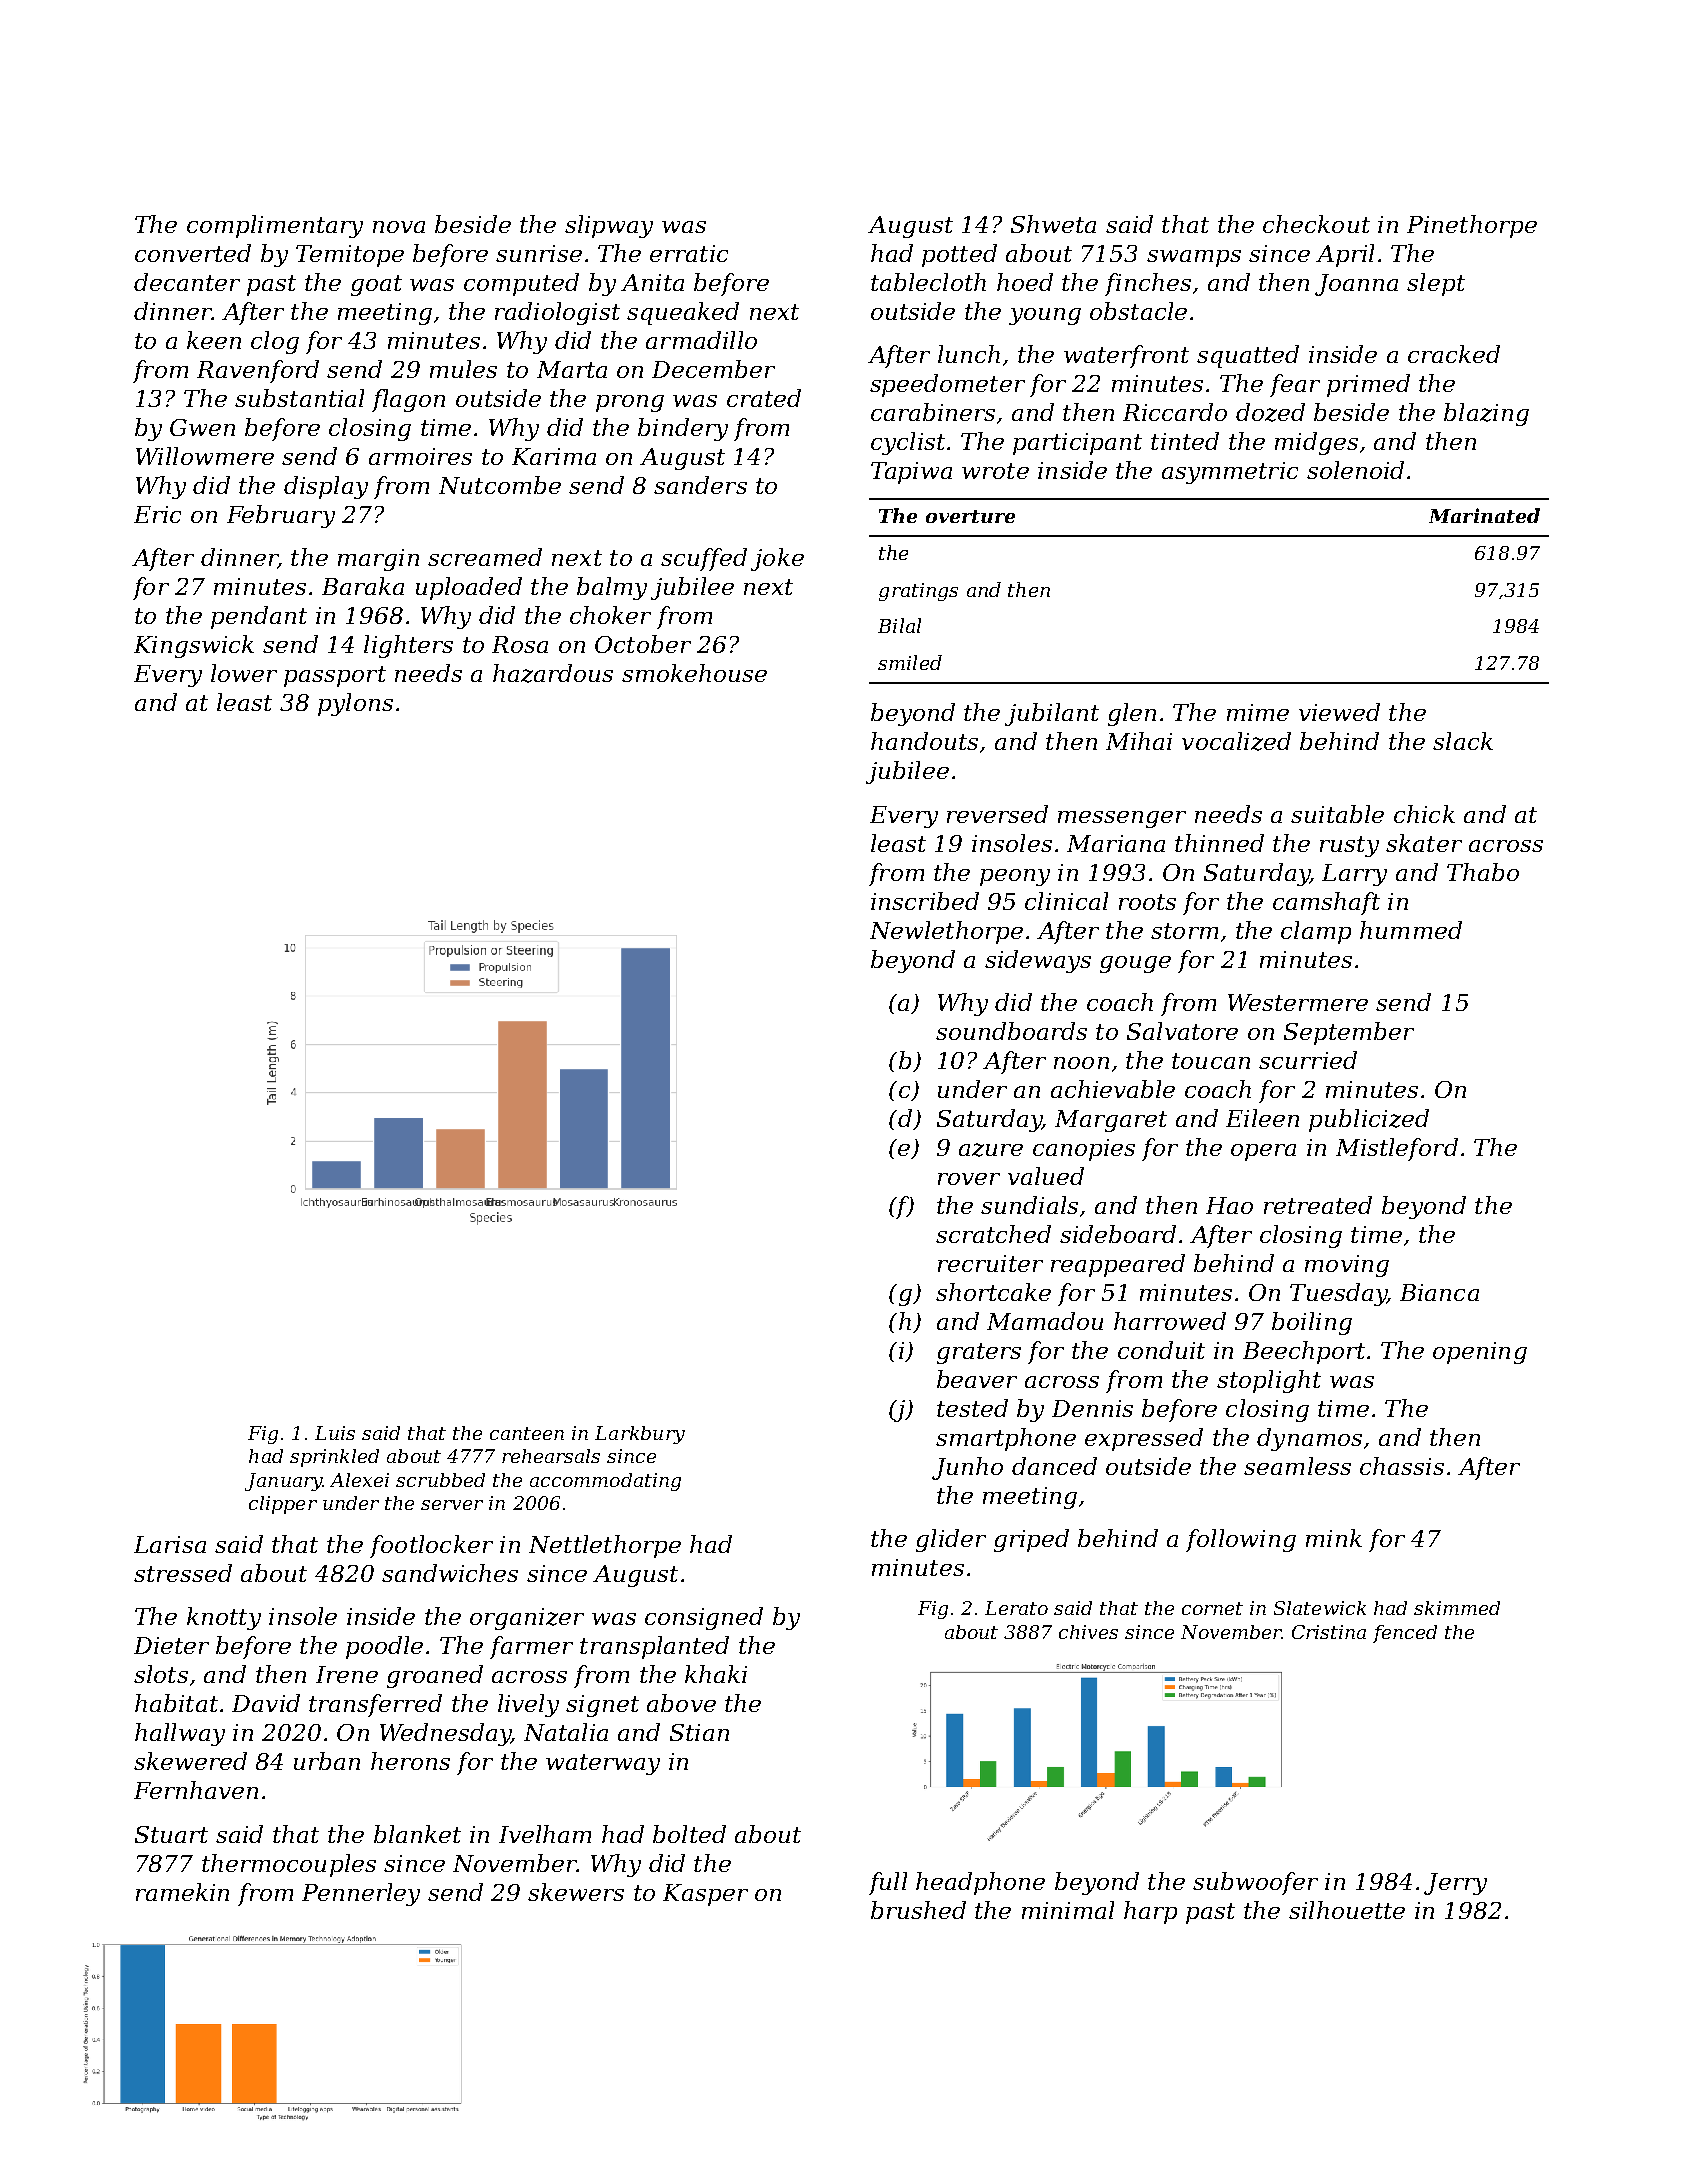  What do you see at coordinates (1316, 224) in the screenshot?
I see `checkout` at bounding box center [1316, 224].
